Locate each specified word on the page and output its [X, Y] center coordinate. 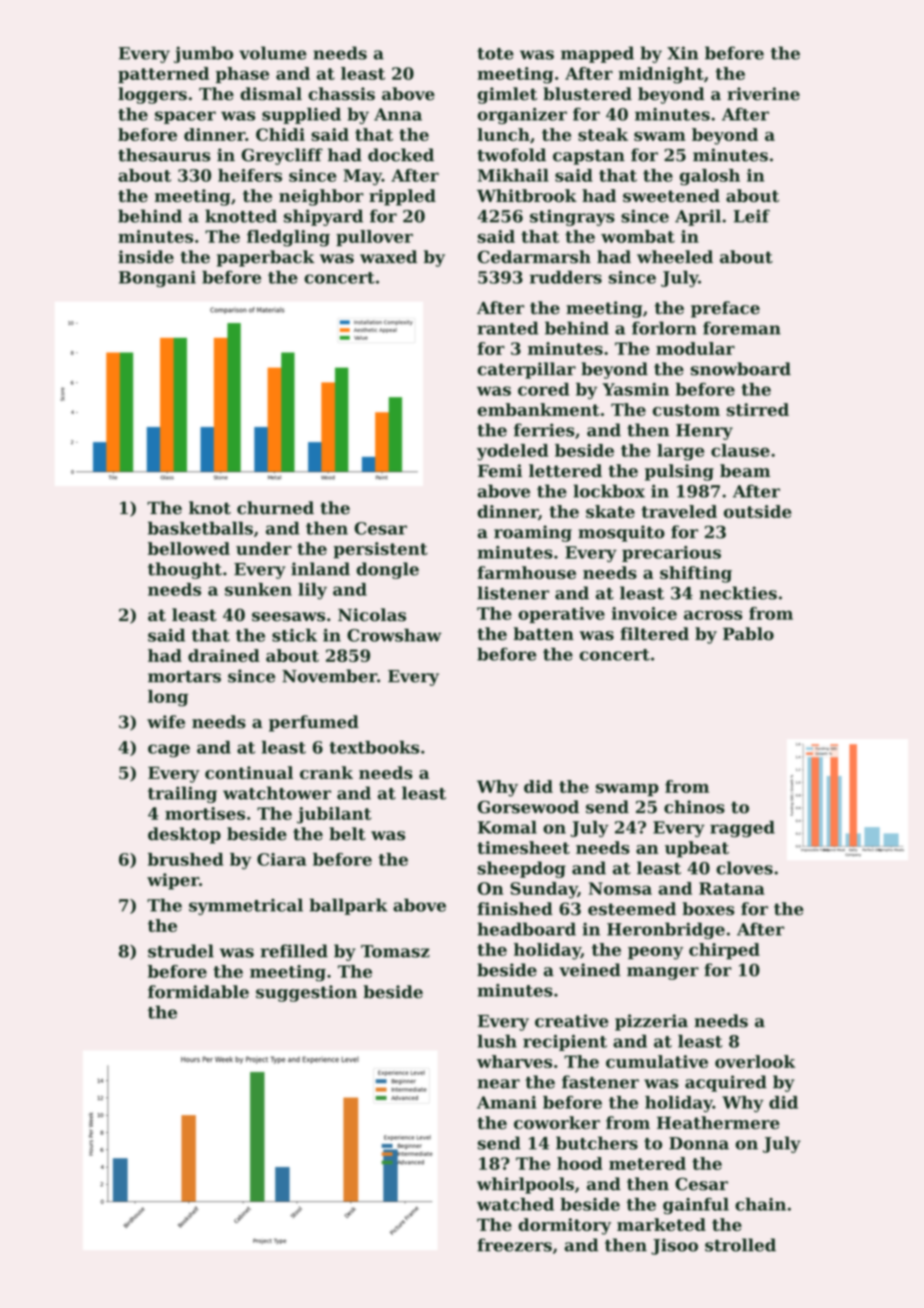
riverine [763, 94]
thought [185, 570]
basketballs [200, 528]
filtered [654, 634]
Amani [507, 1102]
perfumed [314, 723]
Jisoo [674, 1246]
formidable [198, 992]
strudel [181, 951]
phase [242, 75]
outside [758, 511]
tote [495, 54]
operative [561, 615]
